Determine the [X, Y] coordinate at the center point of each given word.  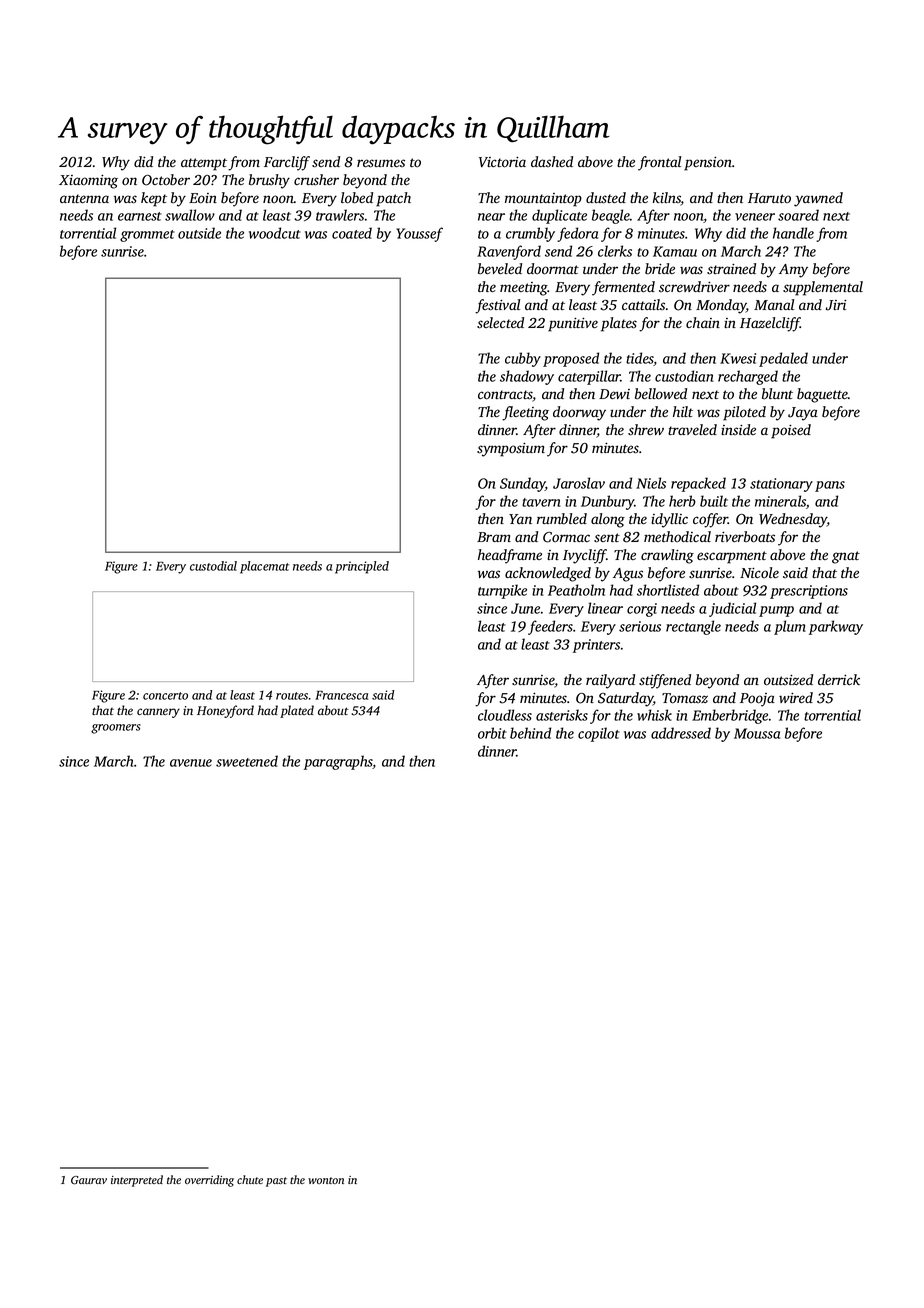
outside [199, 233]
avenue [191, 763]
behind [530, 733]
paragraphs [338, 762]
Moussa [757, 733]
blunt [777, 394]
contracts [505, 396]
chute [250, 1179]
